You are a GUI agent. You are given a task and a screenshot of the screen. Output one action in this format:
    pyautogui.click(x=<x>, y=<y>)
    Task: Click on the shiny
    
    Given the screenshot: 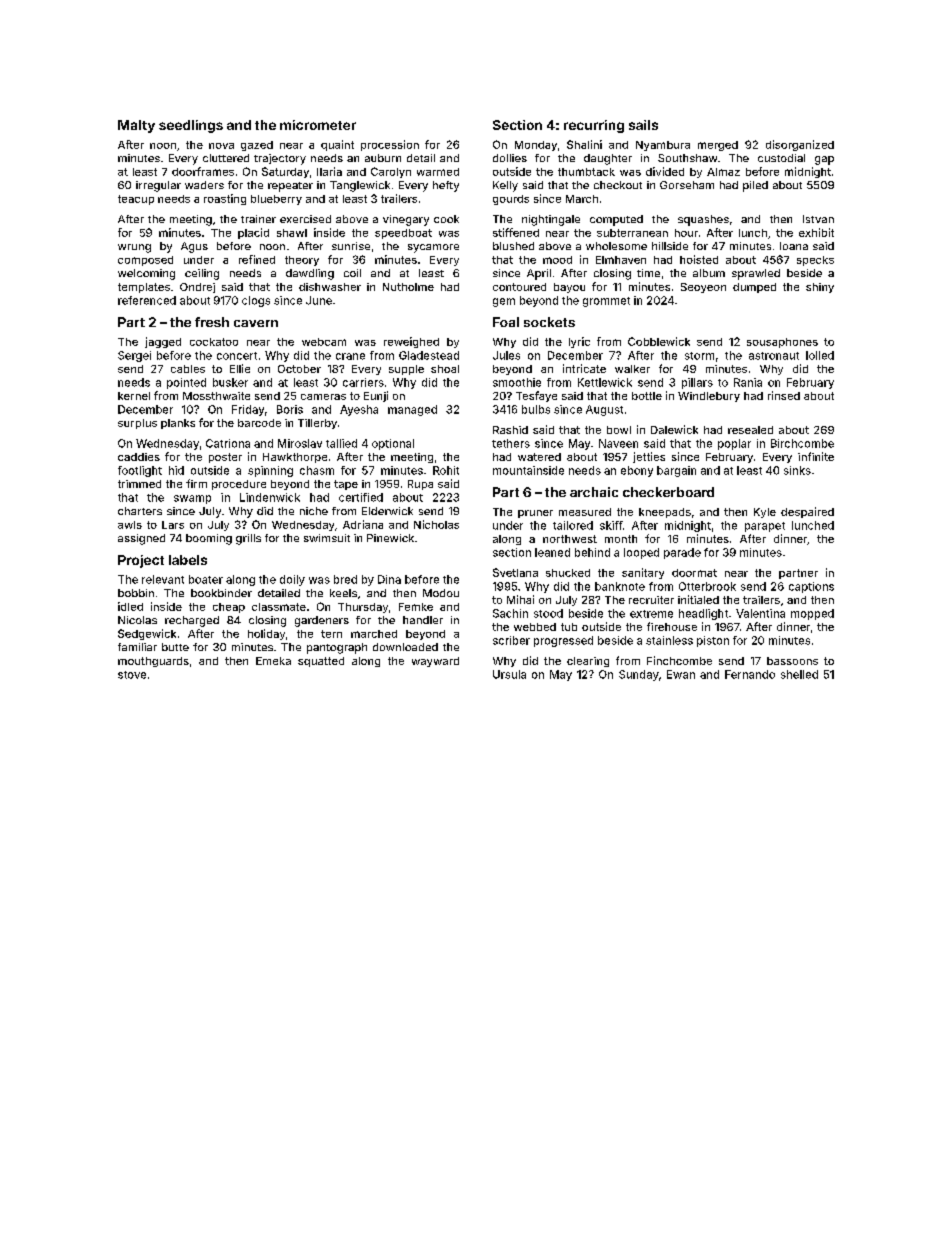 What is the action you would take?
    pyautogui.click(x=820, y=288)
